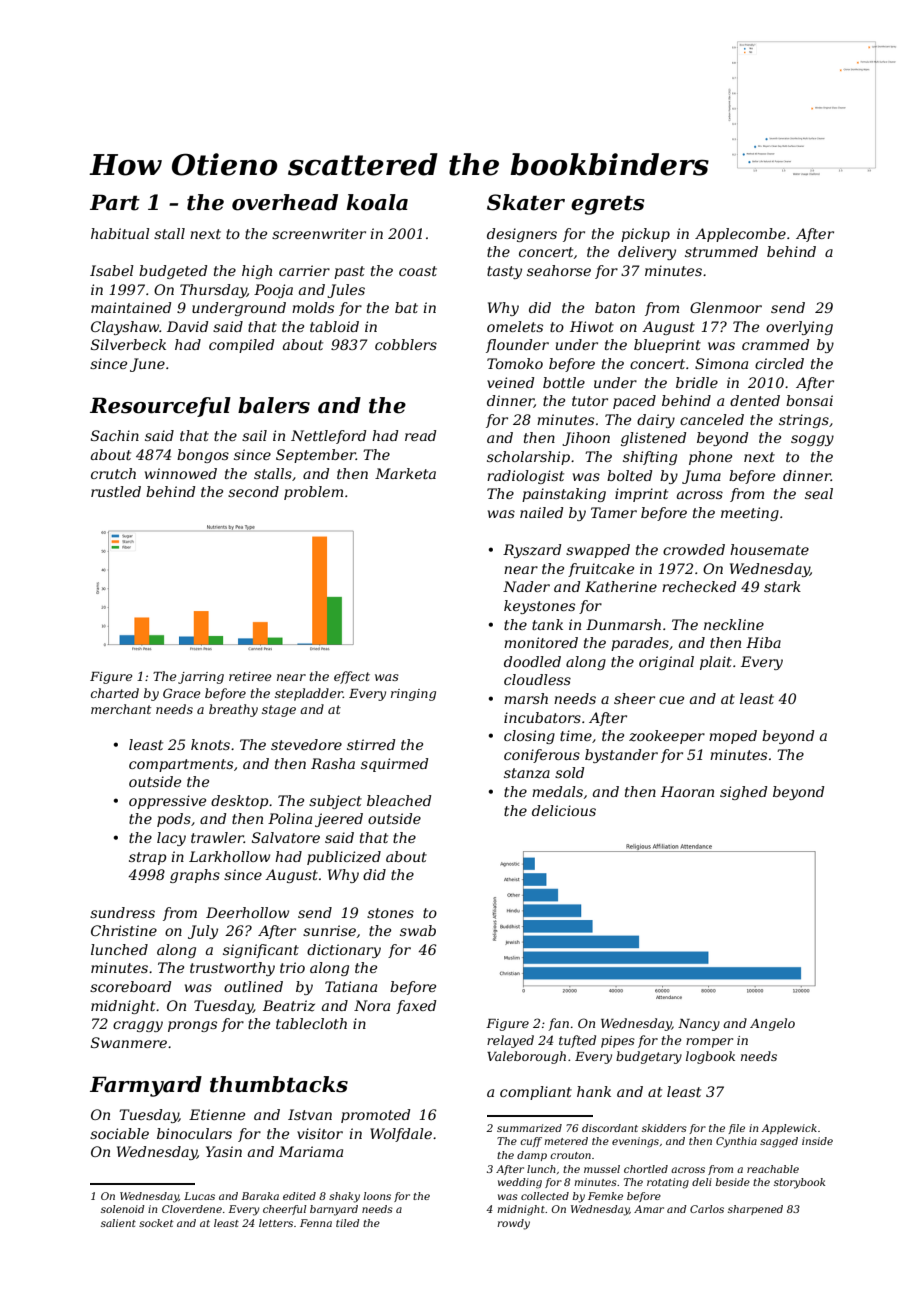 The width and height of the screenshot is (924, 1311). I want to click on meeting, so click(750, 514).
